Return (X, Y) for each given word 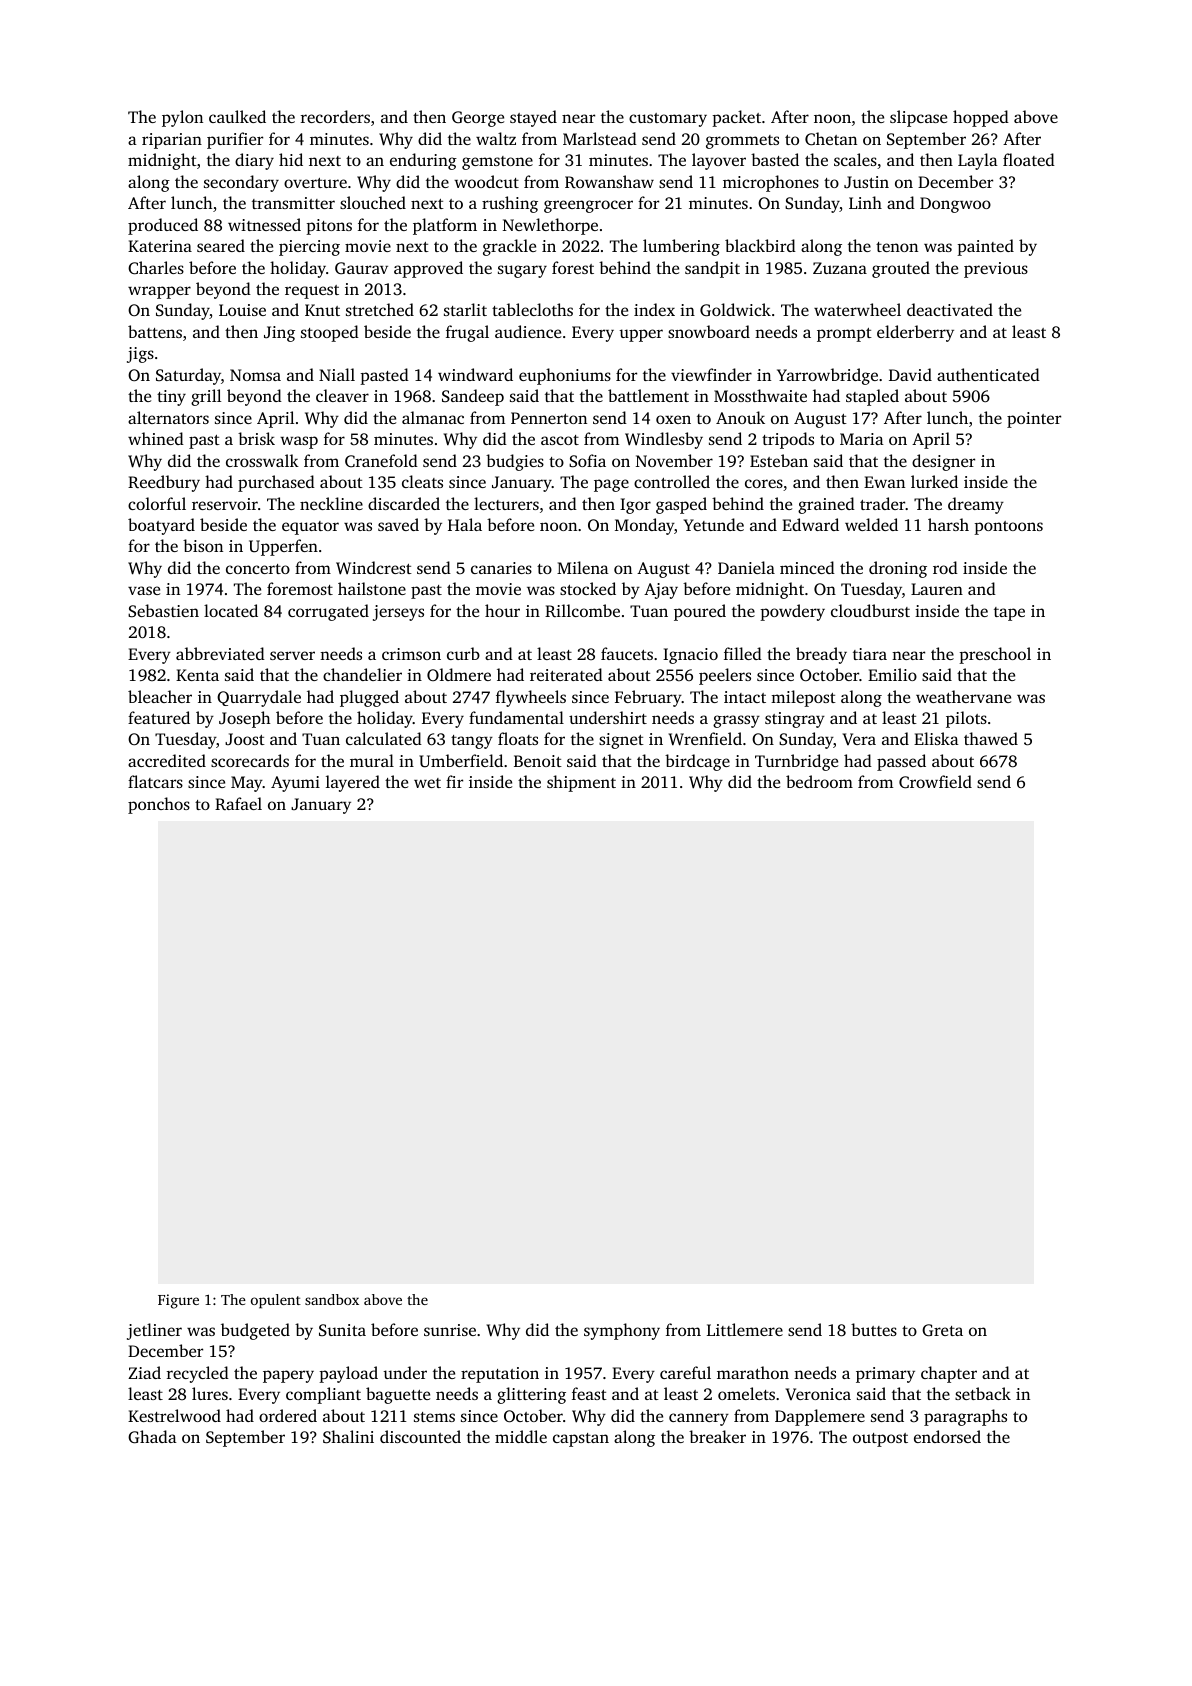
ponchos (159, 805)
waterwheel (857, 309)
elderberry (915, 333)
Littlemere (745, 1329)
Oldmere (459, 674)
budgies (515, 462)
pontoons (1008, 528)
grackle (509, 247)
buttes (874, 1329)
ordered (288, 1415)
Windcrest (374, 568)
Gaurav (361, 268)
